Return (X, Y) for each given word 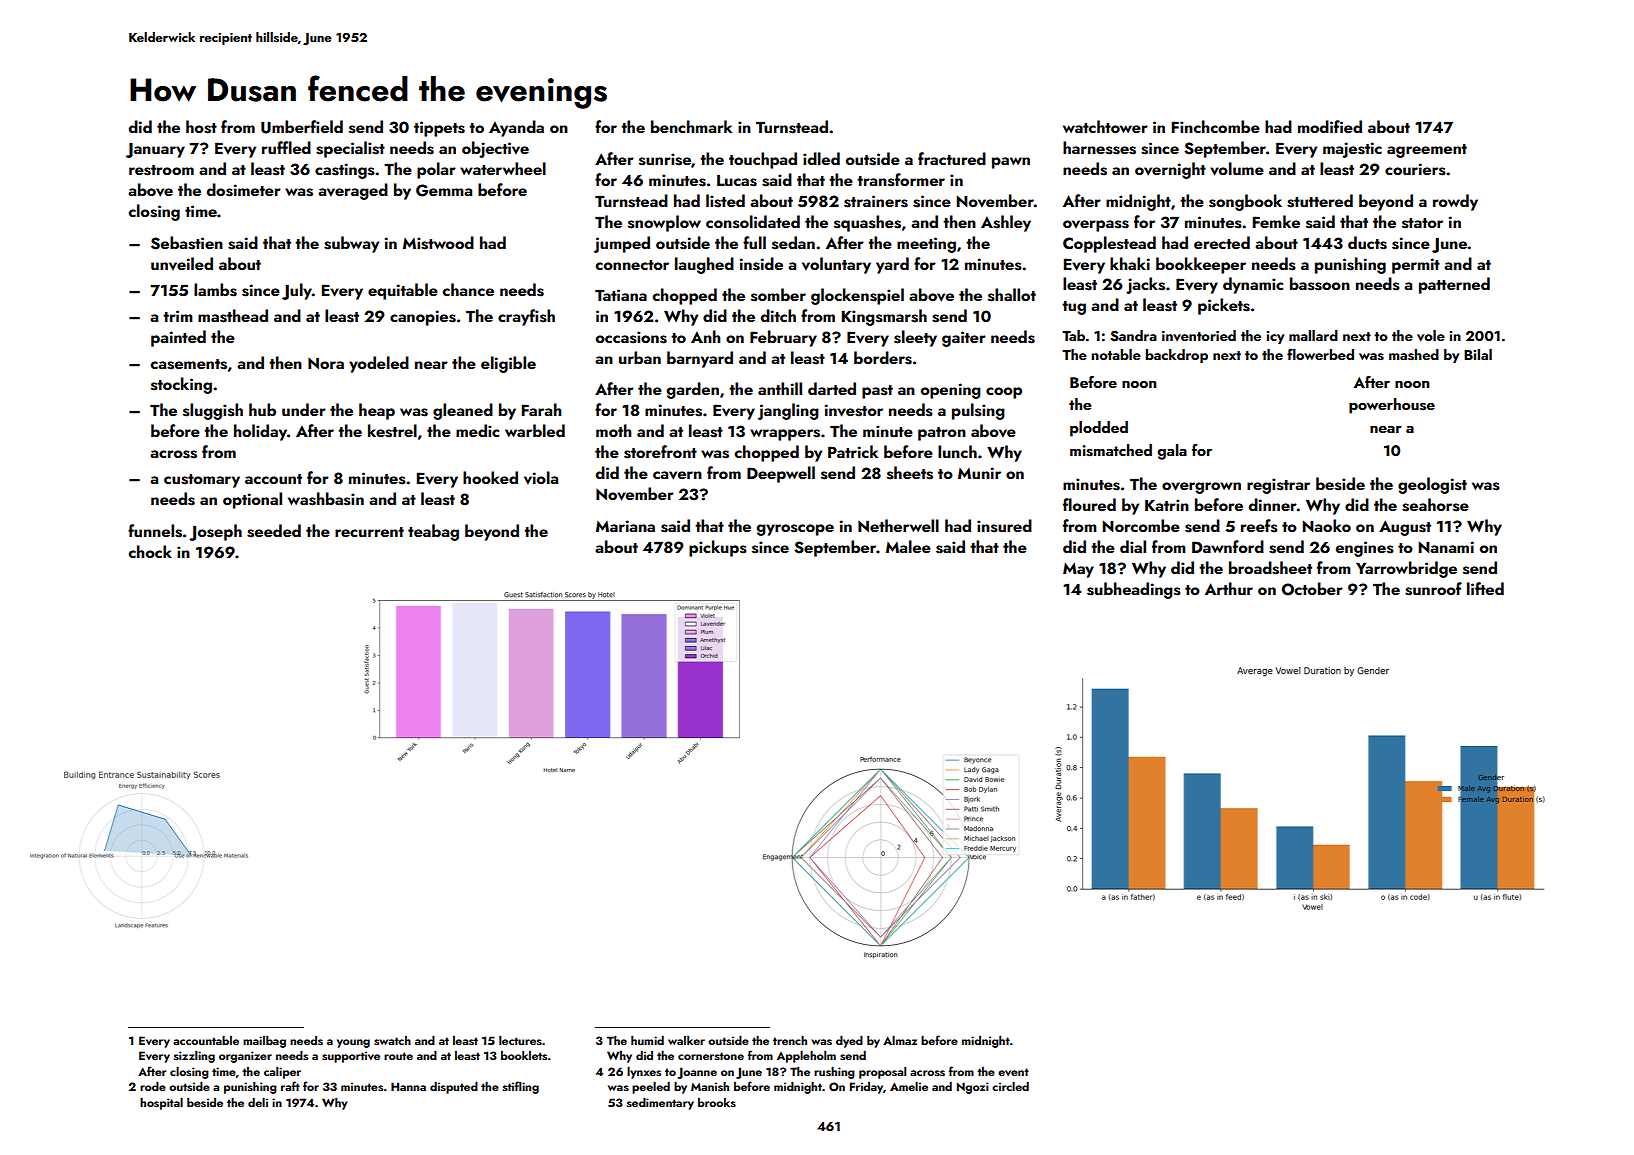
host (201, 127)
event (1013, 1072)
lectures (520, 1040)
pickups (718, 548)
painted (178, 338)
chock (150, 551)
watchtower (1105, 126)
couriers (1415, 169)
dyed (849, 1041)
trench (790, 1040)
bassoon (1320, 284)
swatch (392, 1040)
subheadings (1134, 590)
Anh (705, 336)
